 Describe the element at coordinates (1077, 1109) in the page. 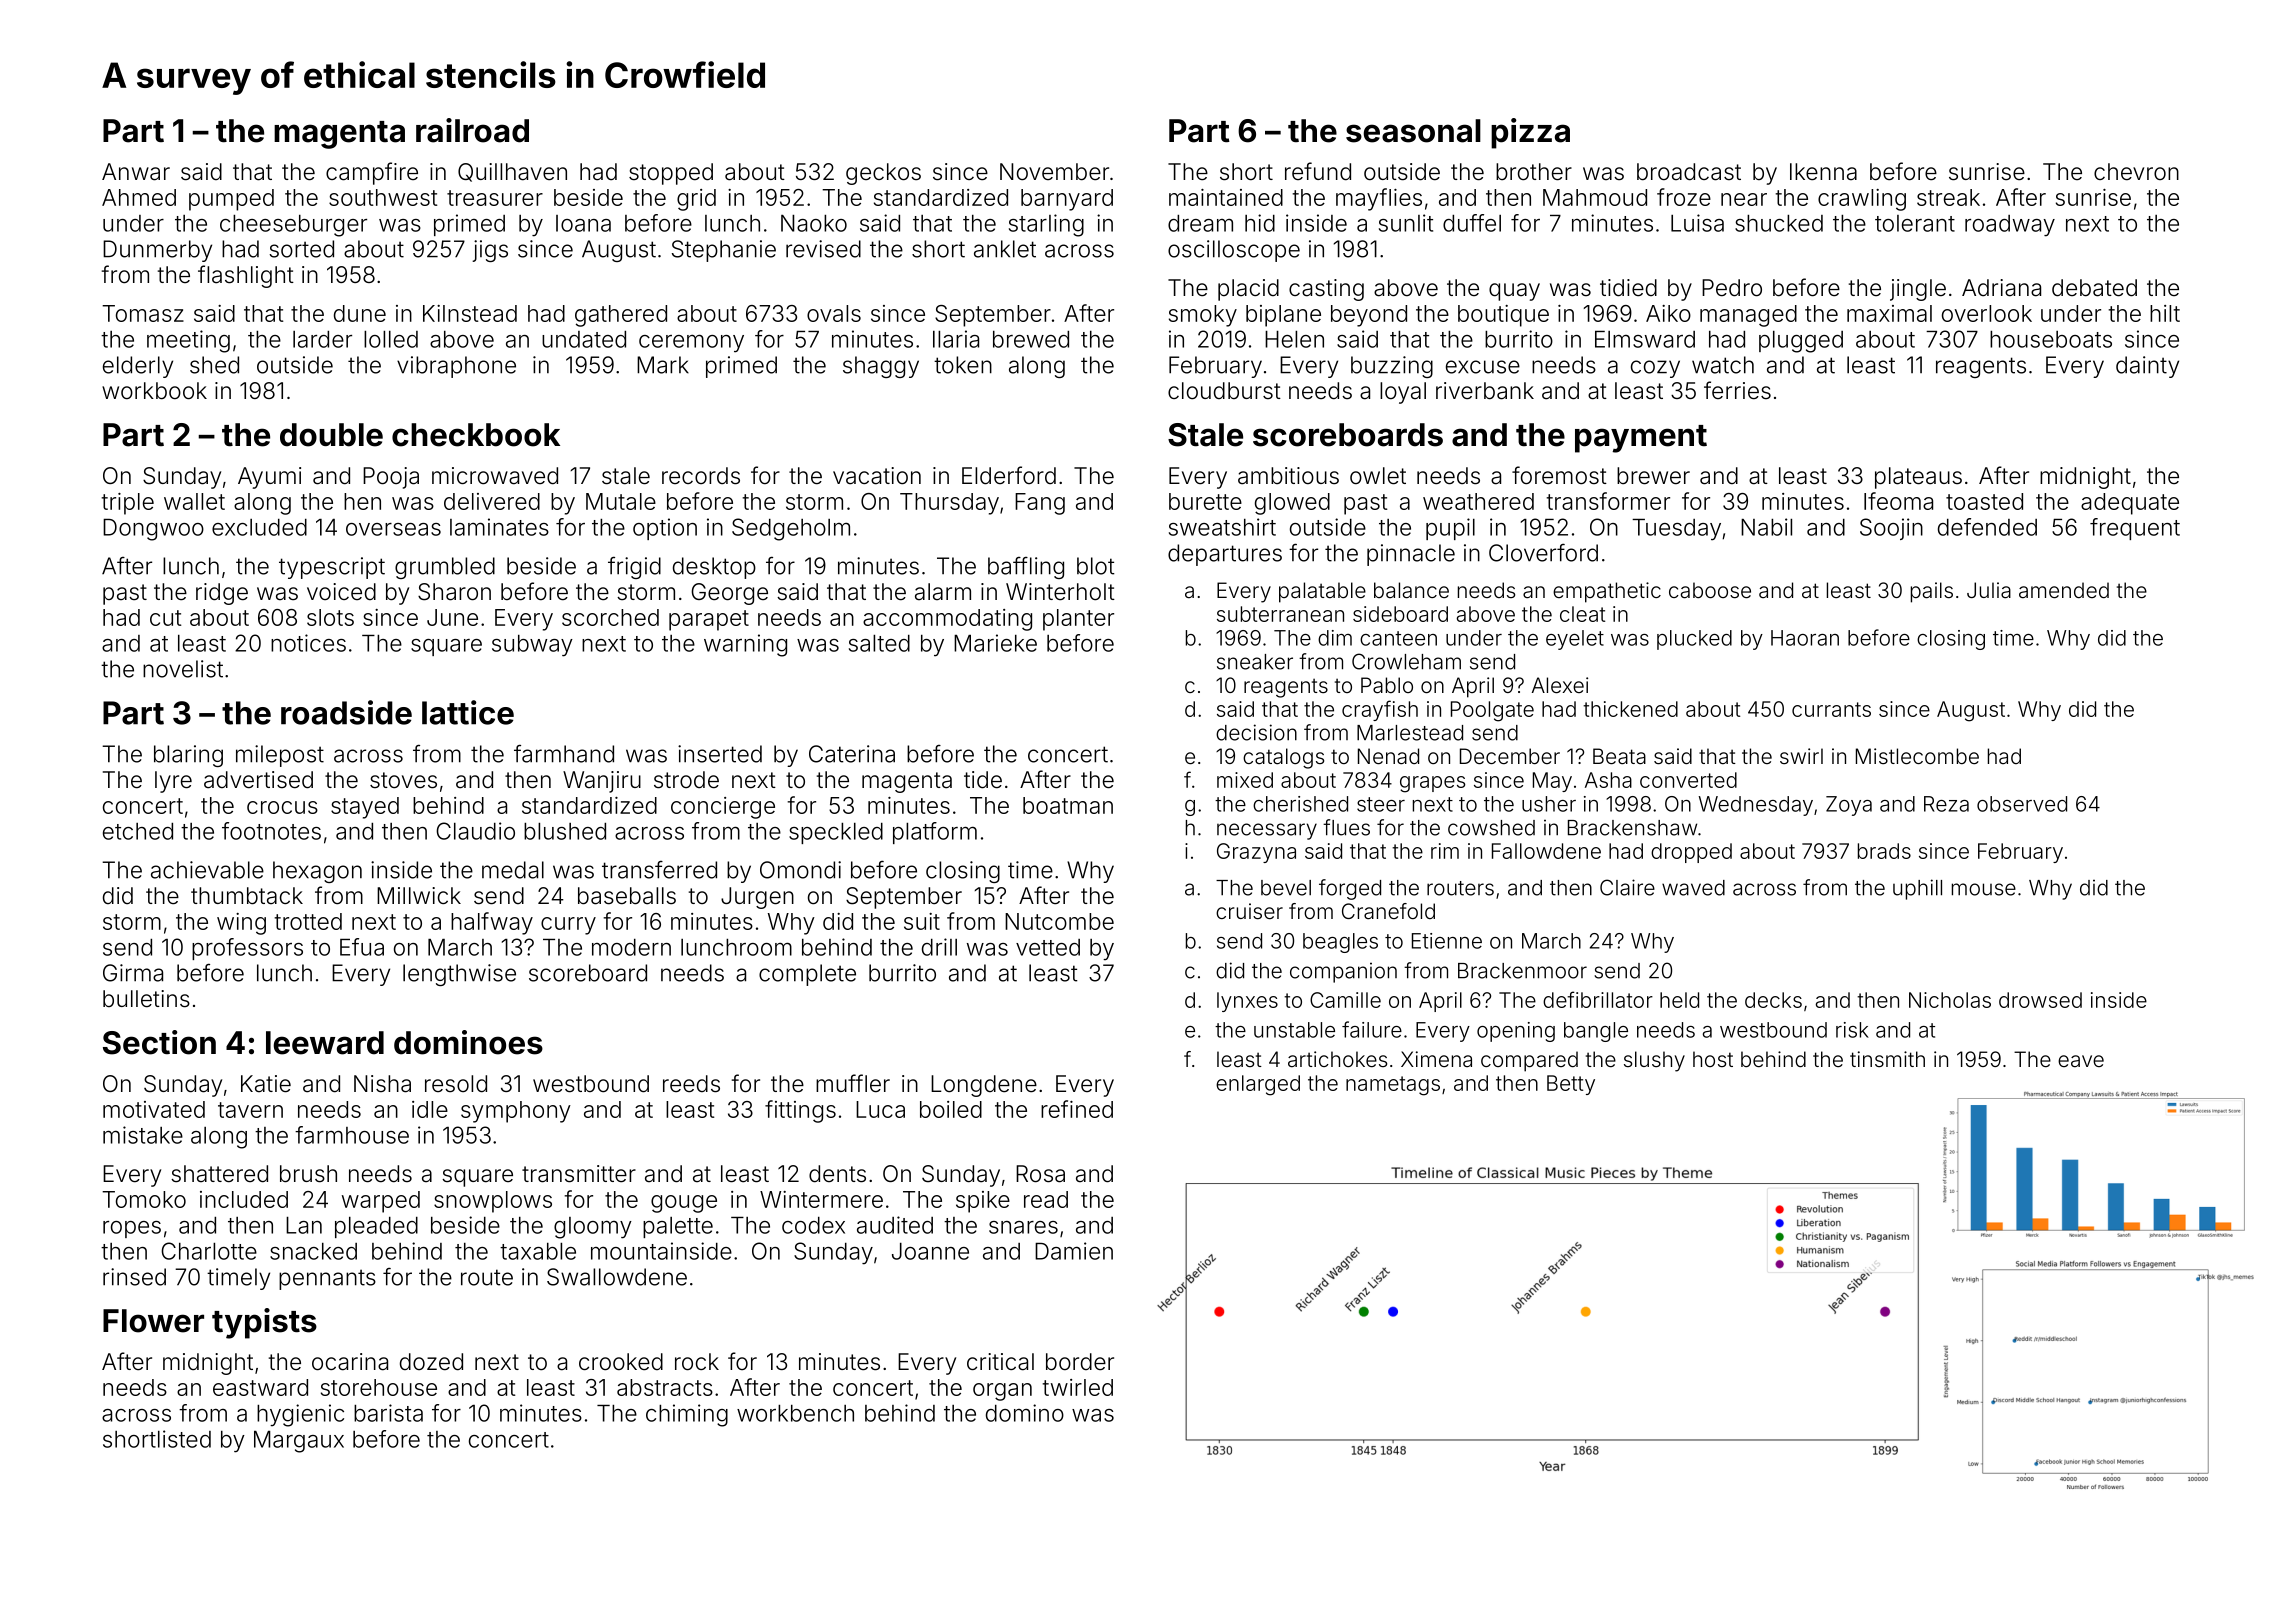

I see `refined` at that location.
